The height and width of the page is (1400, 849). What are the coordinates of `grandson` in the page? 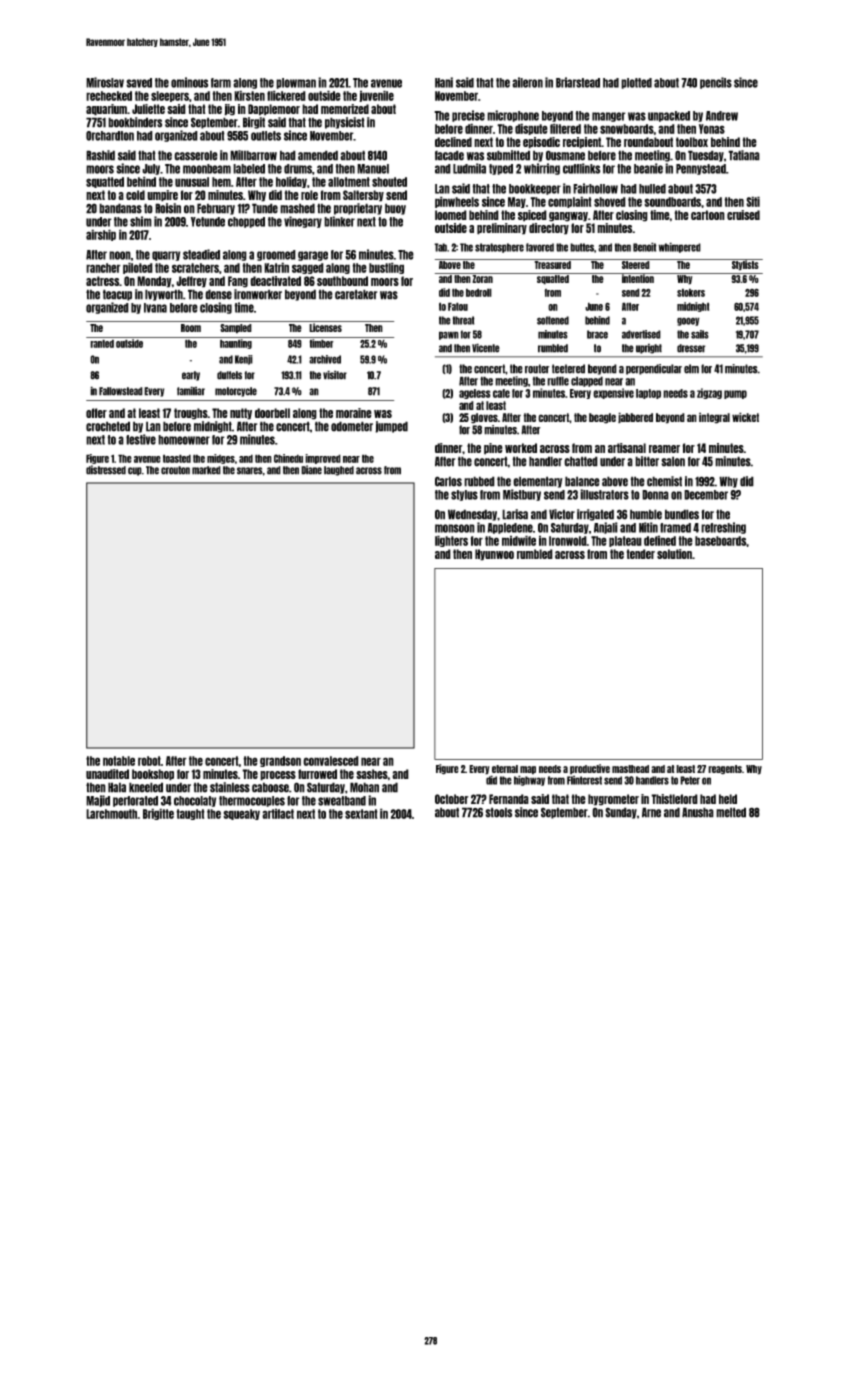 It's located at (280, 761).
